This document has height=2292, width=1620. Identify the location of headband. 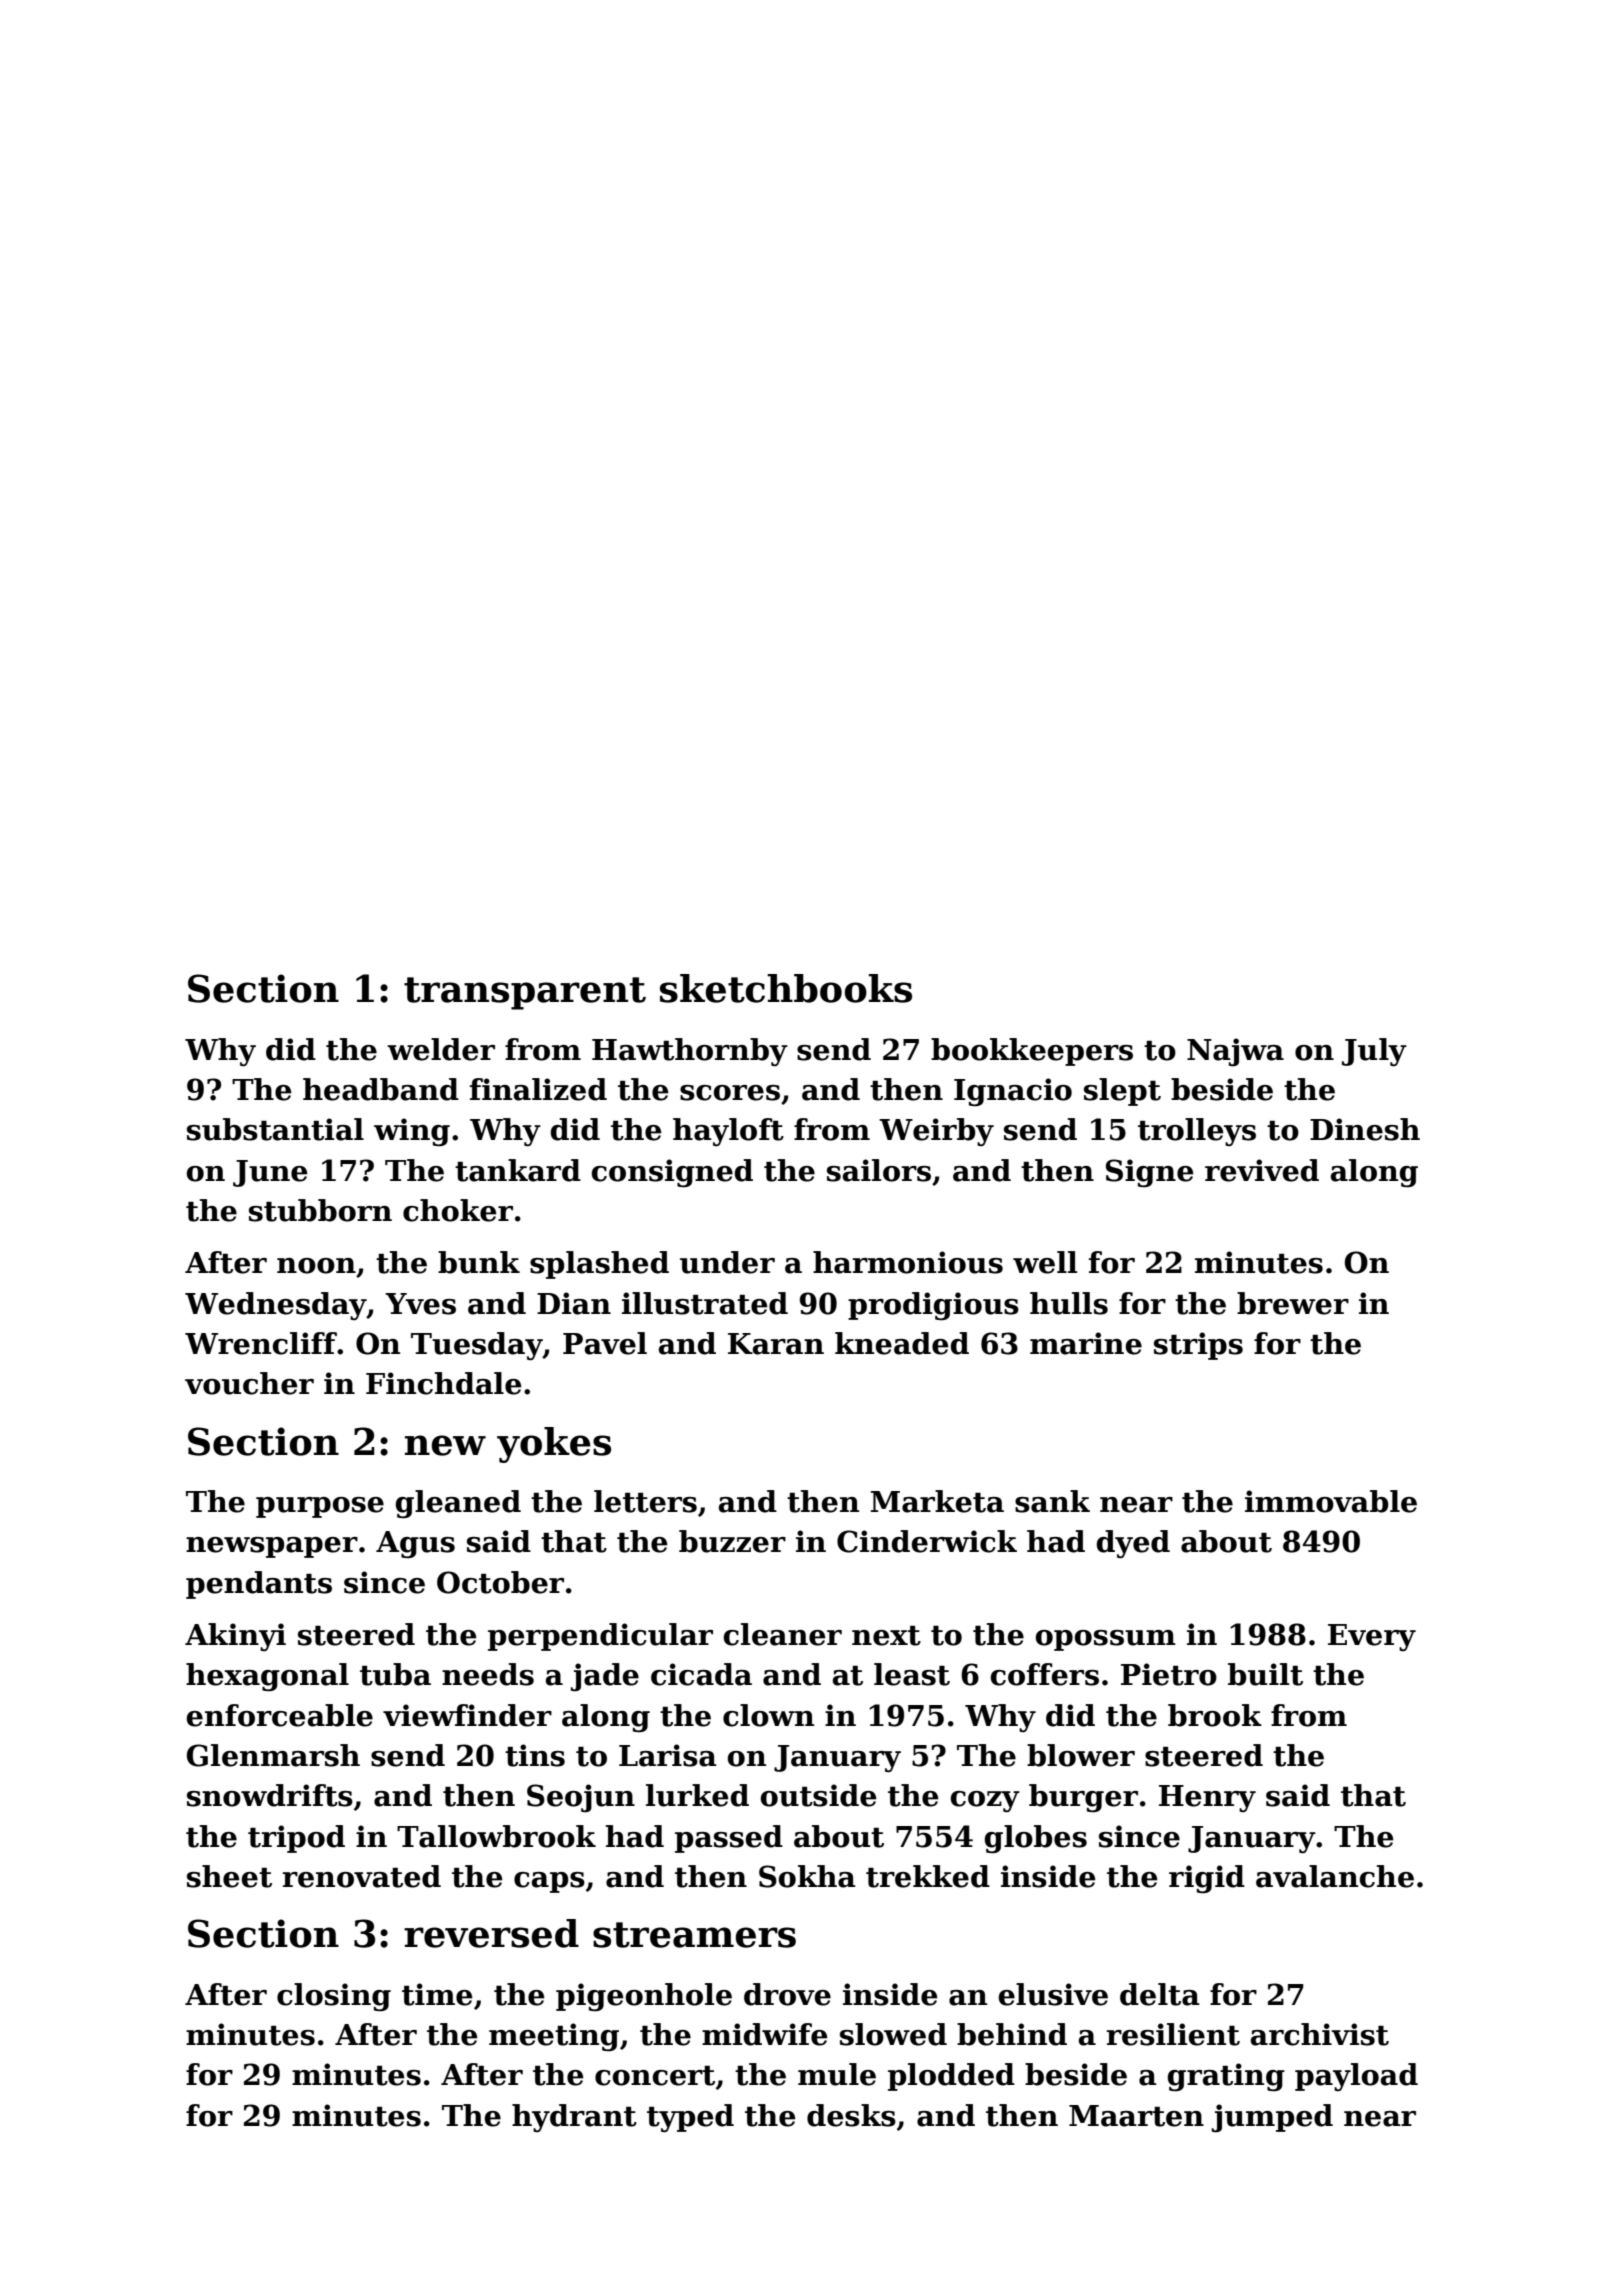
(381, 1089).
